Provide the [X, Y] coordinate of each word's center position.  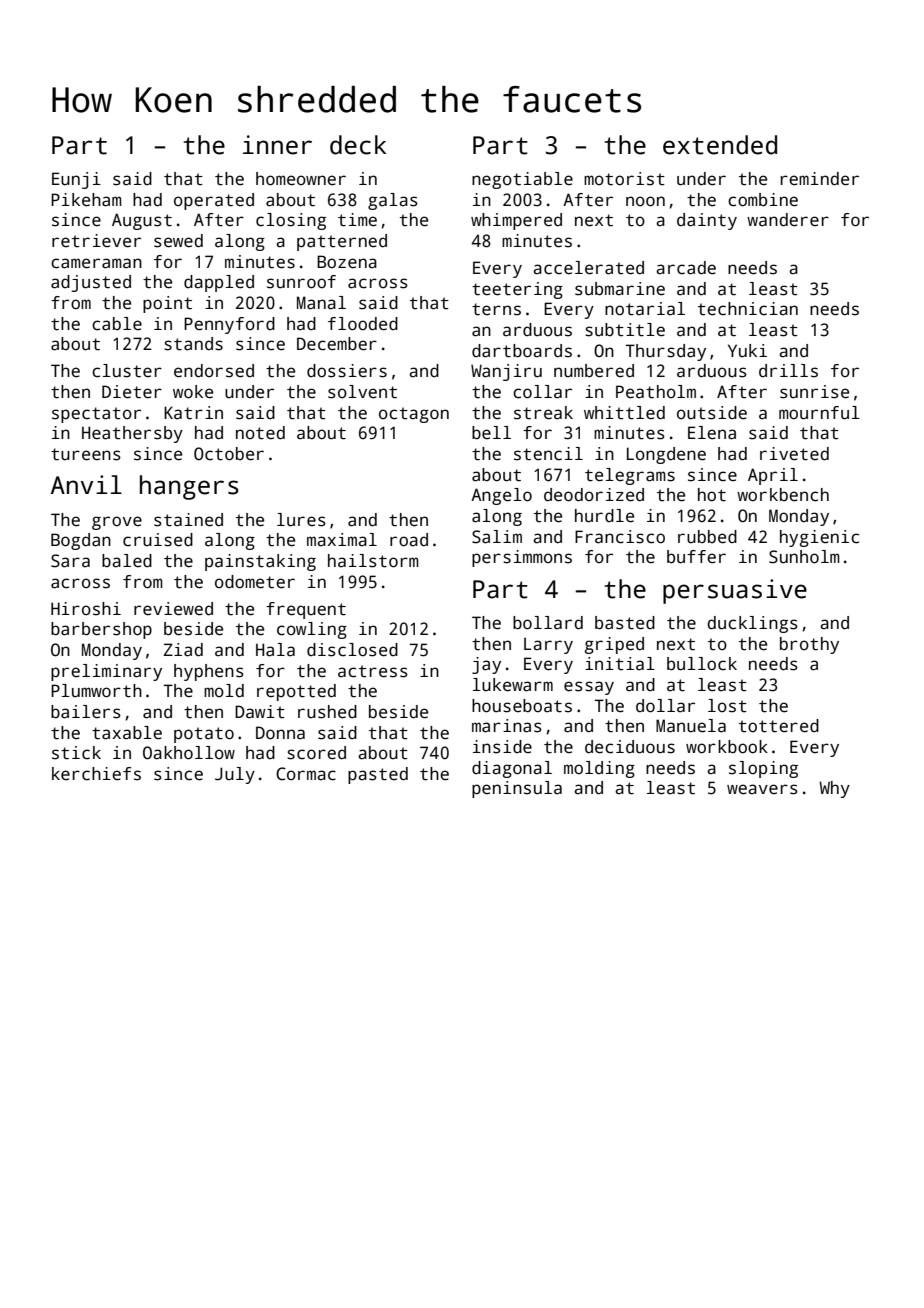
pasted [378, 775]
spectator [96, 415]
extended [720, 145]
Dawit [260, 712]
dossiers [347, 371]
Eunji [76, 180]
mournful [819, 413]
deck [358, 145]
